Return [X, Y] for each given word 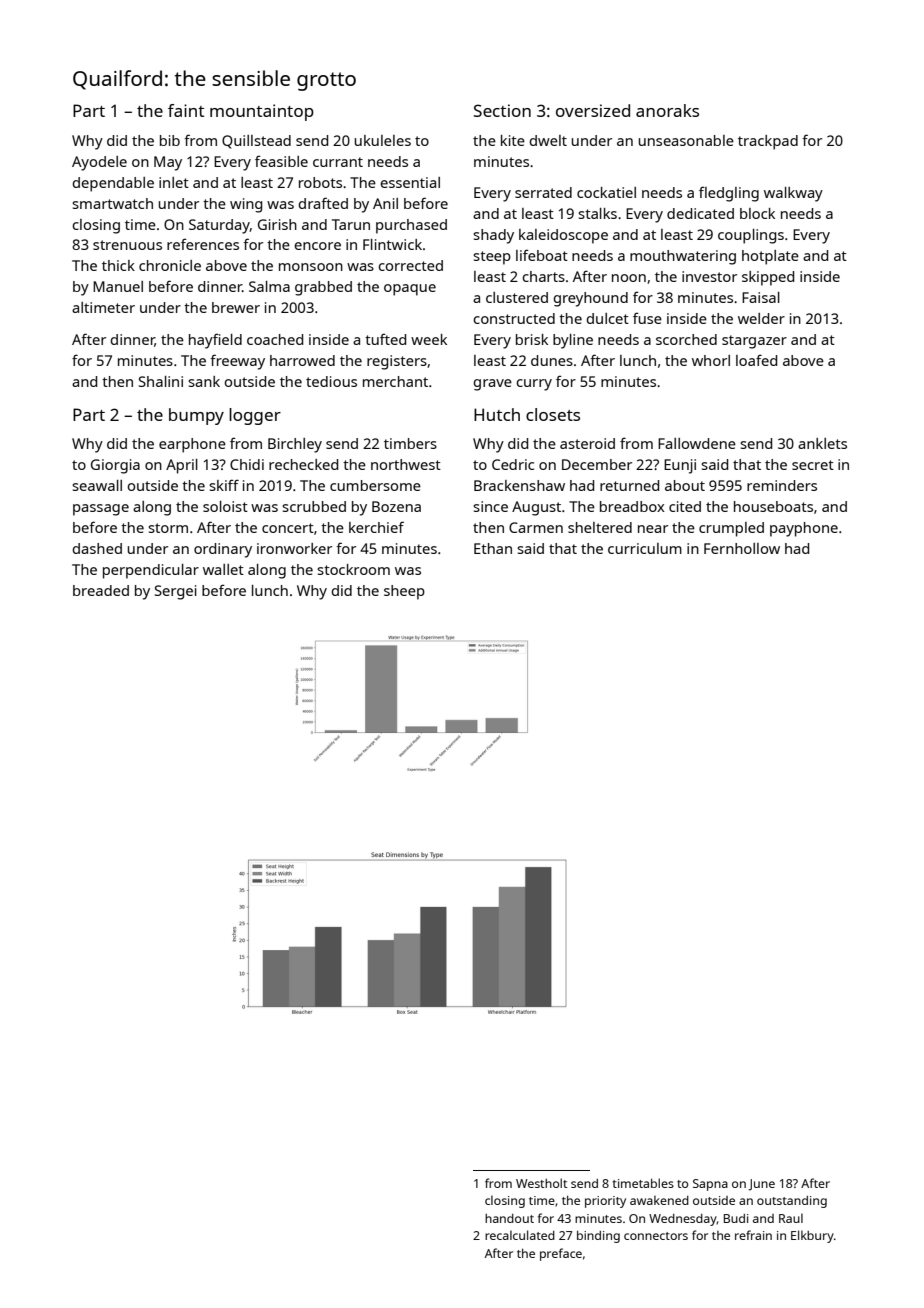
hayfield [215, 341]
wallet [223, 569]
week [429, 339]
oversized [593, 110]
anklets [822, 443]
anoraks [667, 110]
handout [509, 1218]
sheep [404, 592]
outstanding [792, 1202]
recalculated [520, 1235]
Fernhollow [742, 548]
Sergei [176, 592]
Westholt [541, 1183]
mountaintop [262, 112]
